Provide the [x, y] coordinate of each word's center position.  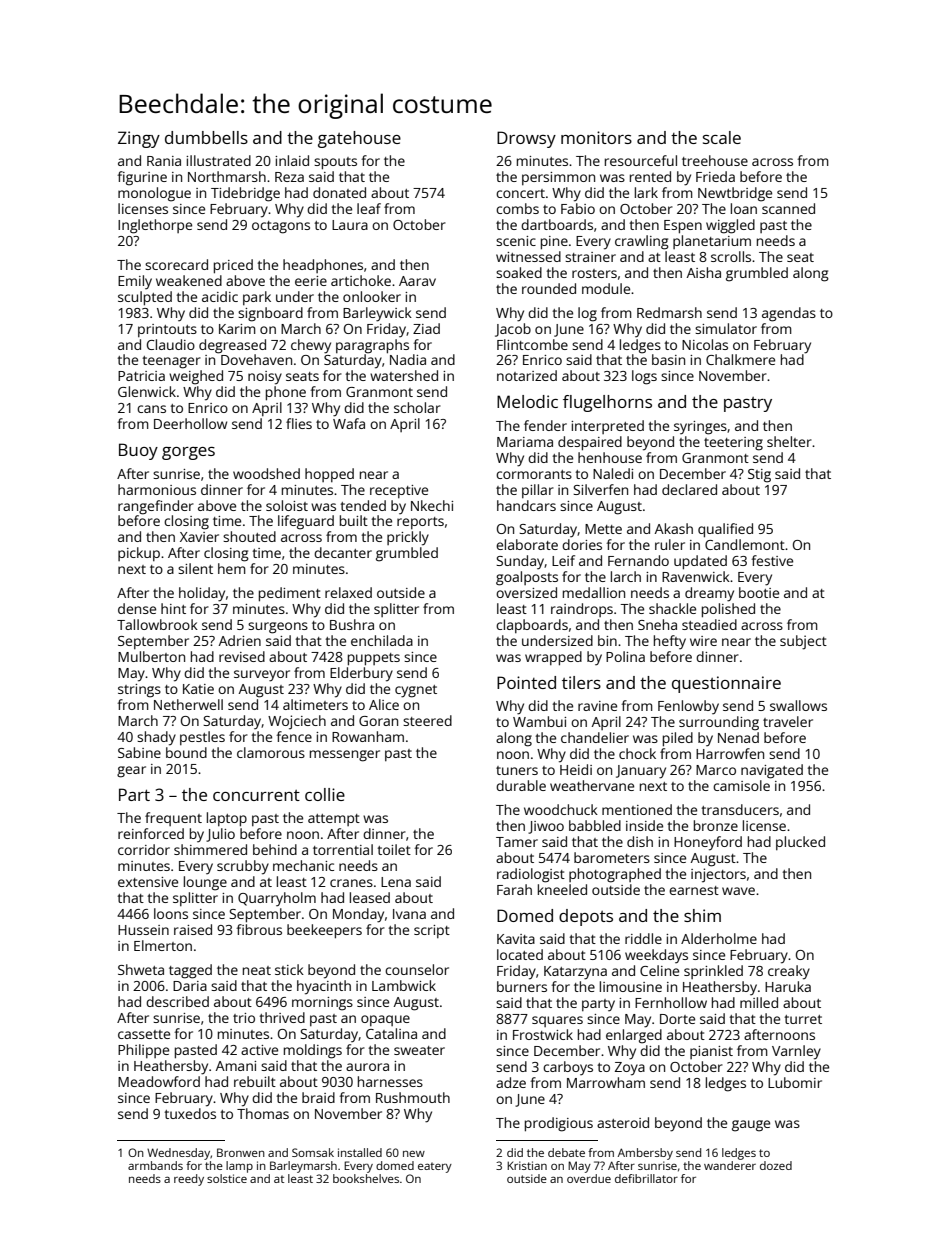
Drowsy [526, 139]
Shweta [141, 969]
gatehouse [359, 139]
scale [722, 137]
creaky [789, 972]
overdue [589, 1178]
